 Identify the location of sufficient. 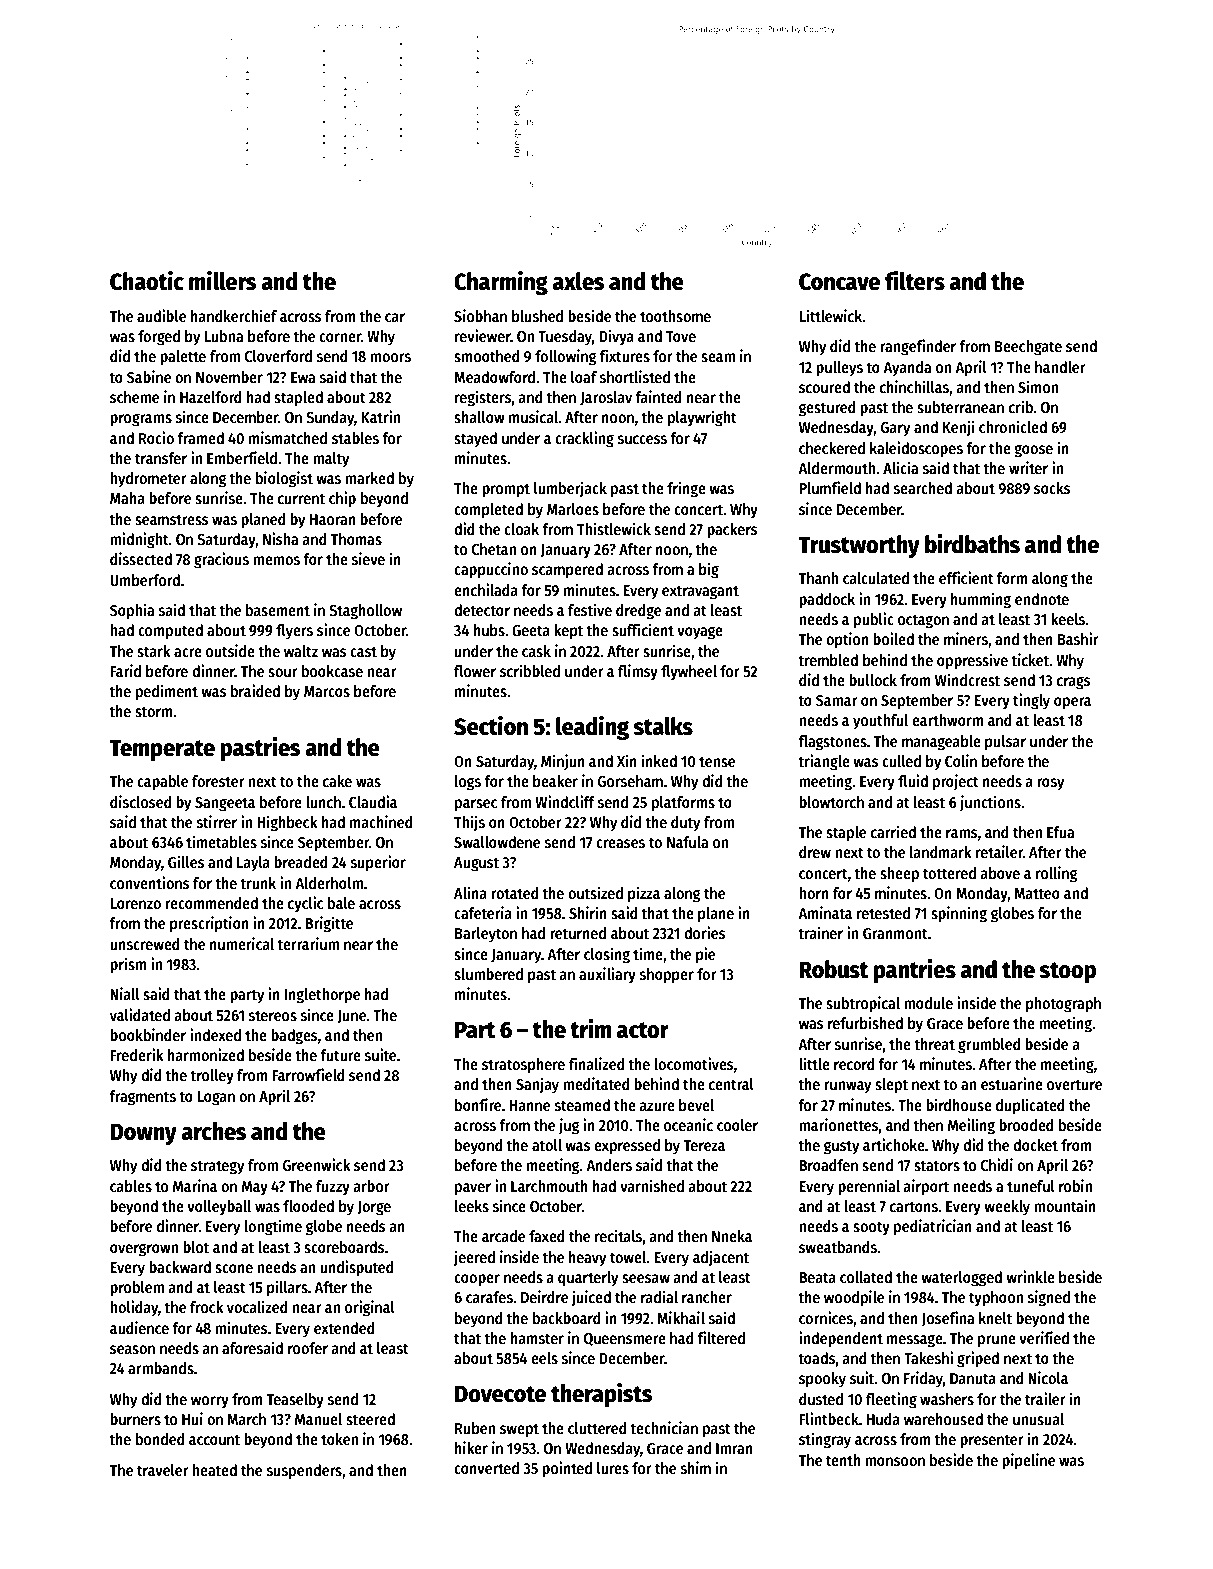
(643, 629).
